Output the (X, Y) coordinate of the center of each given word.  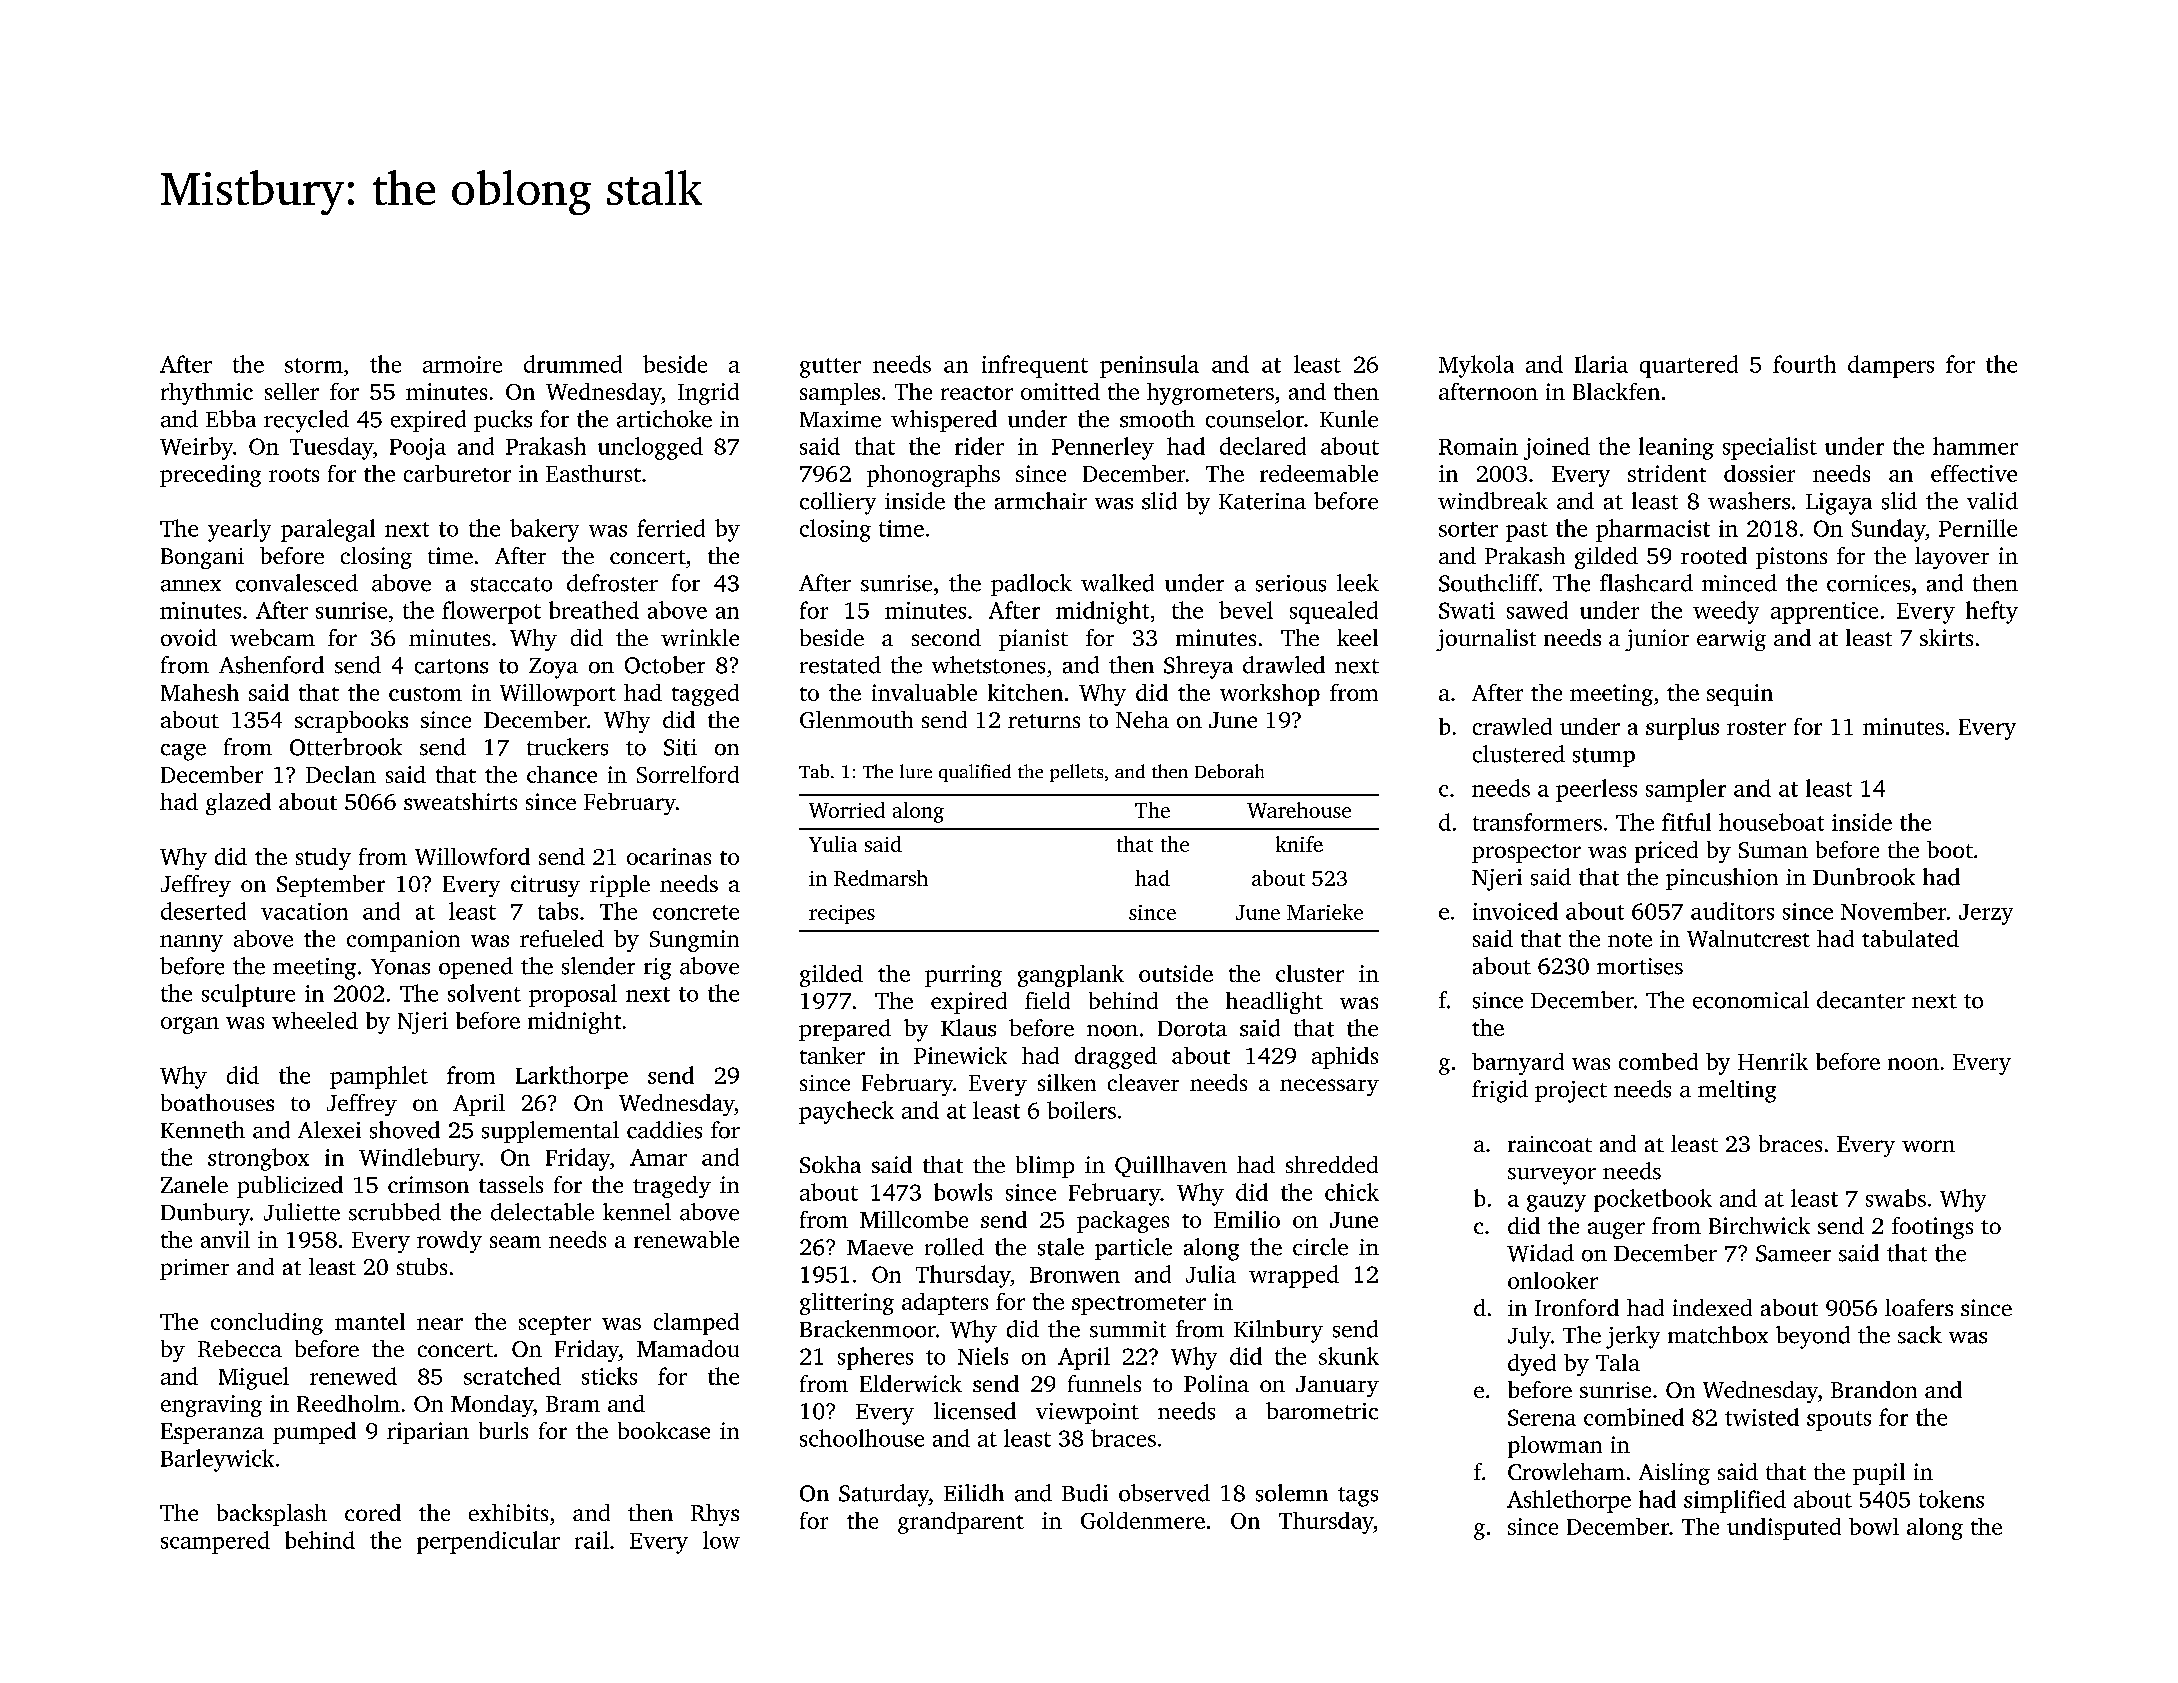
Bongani (202, 558)
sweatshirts (460, 801)
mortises (1640, 966)
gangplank (1071, 976)
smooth (1157, 419)
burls (503, 1430)
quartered (1689, 366)
